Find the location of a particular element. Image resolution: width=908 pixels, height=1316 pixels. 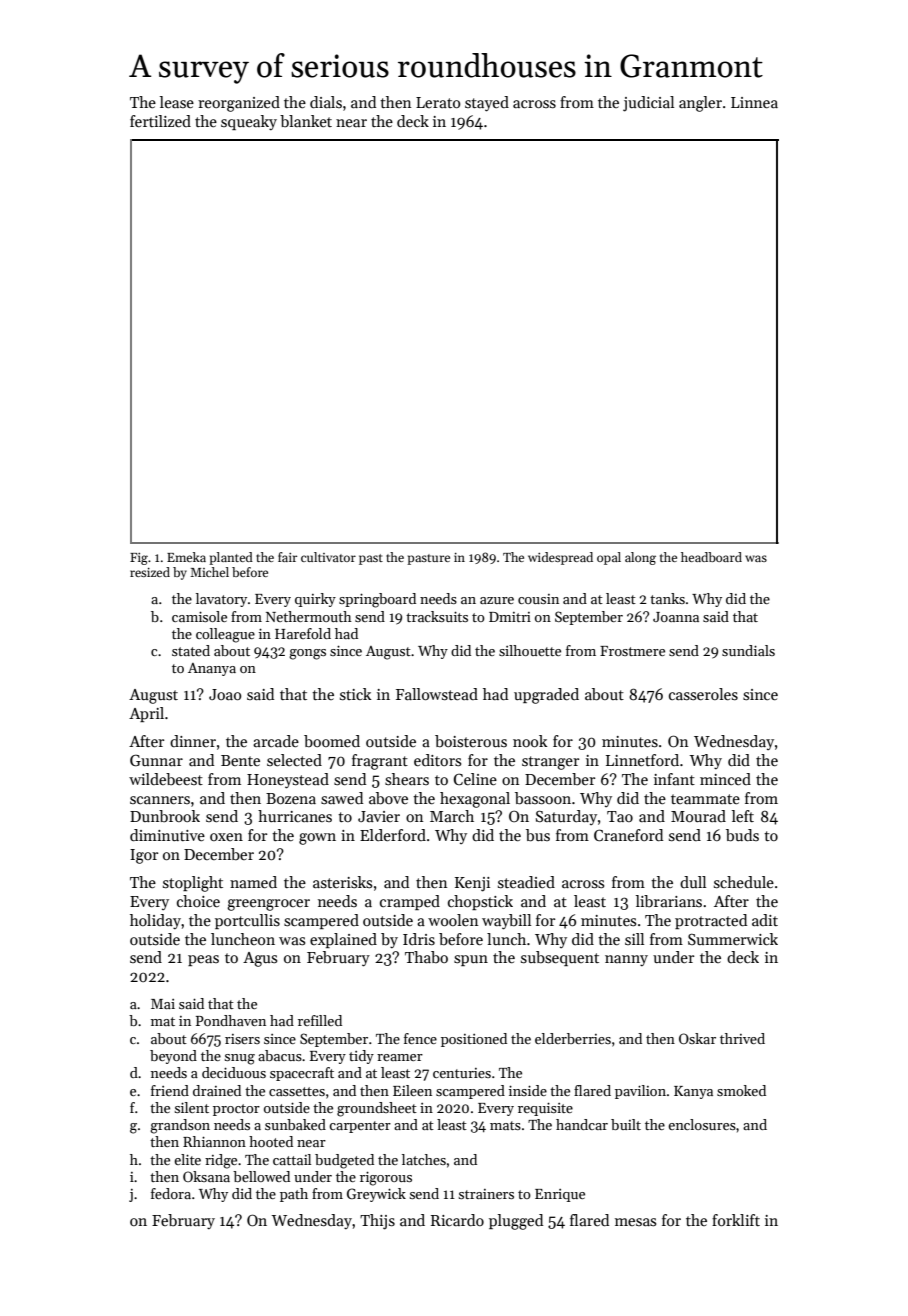

lease is located at coordinates (177, 102).
